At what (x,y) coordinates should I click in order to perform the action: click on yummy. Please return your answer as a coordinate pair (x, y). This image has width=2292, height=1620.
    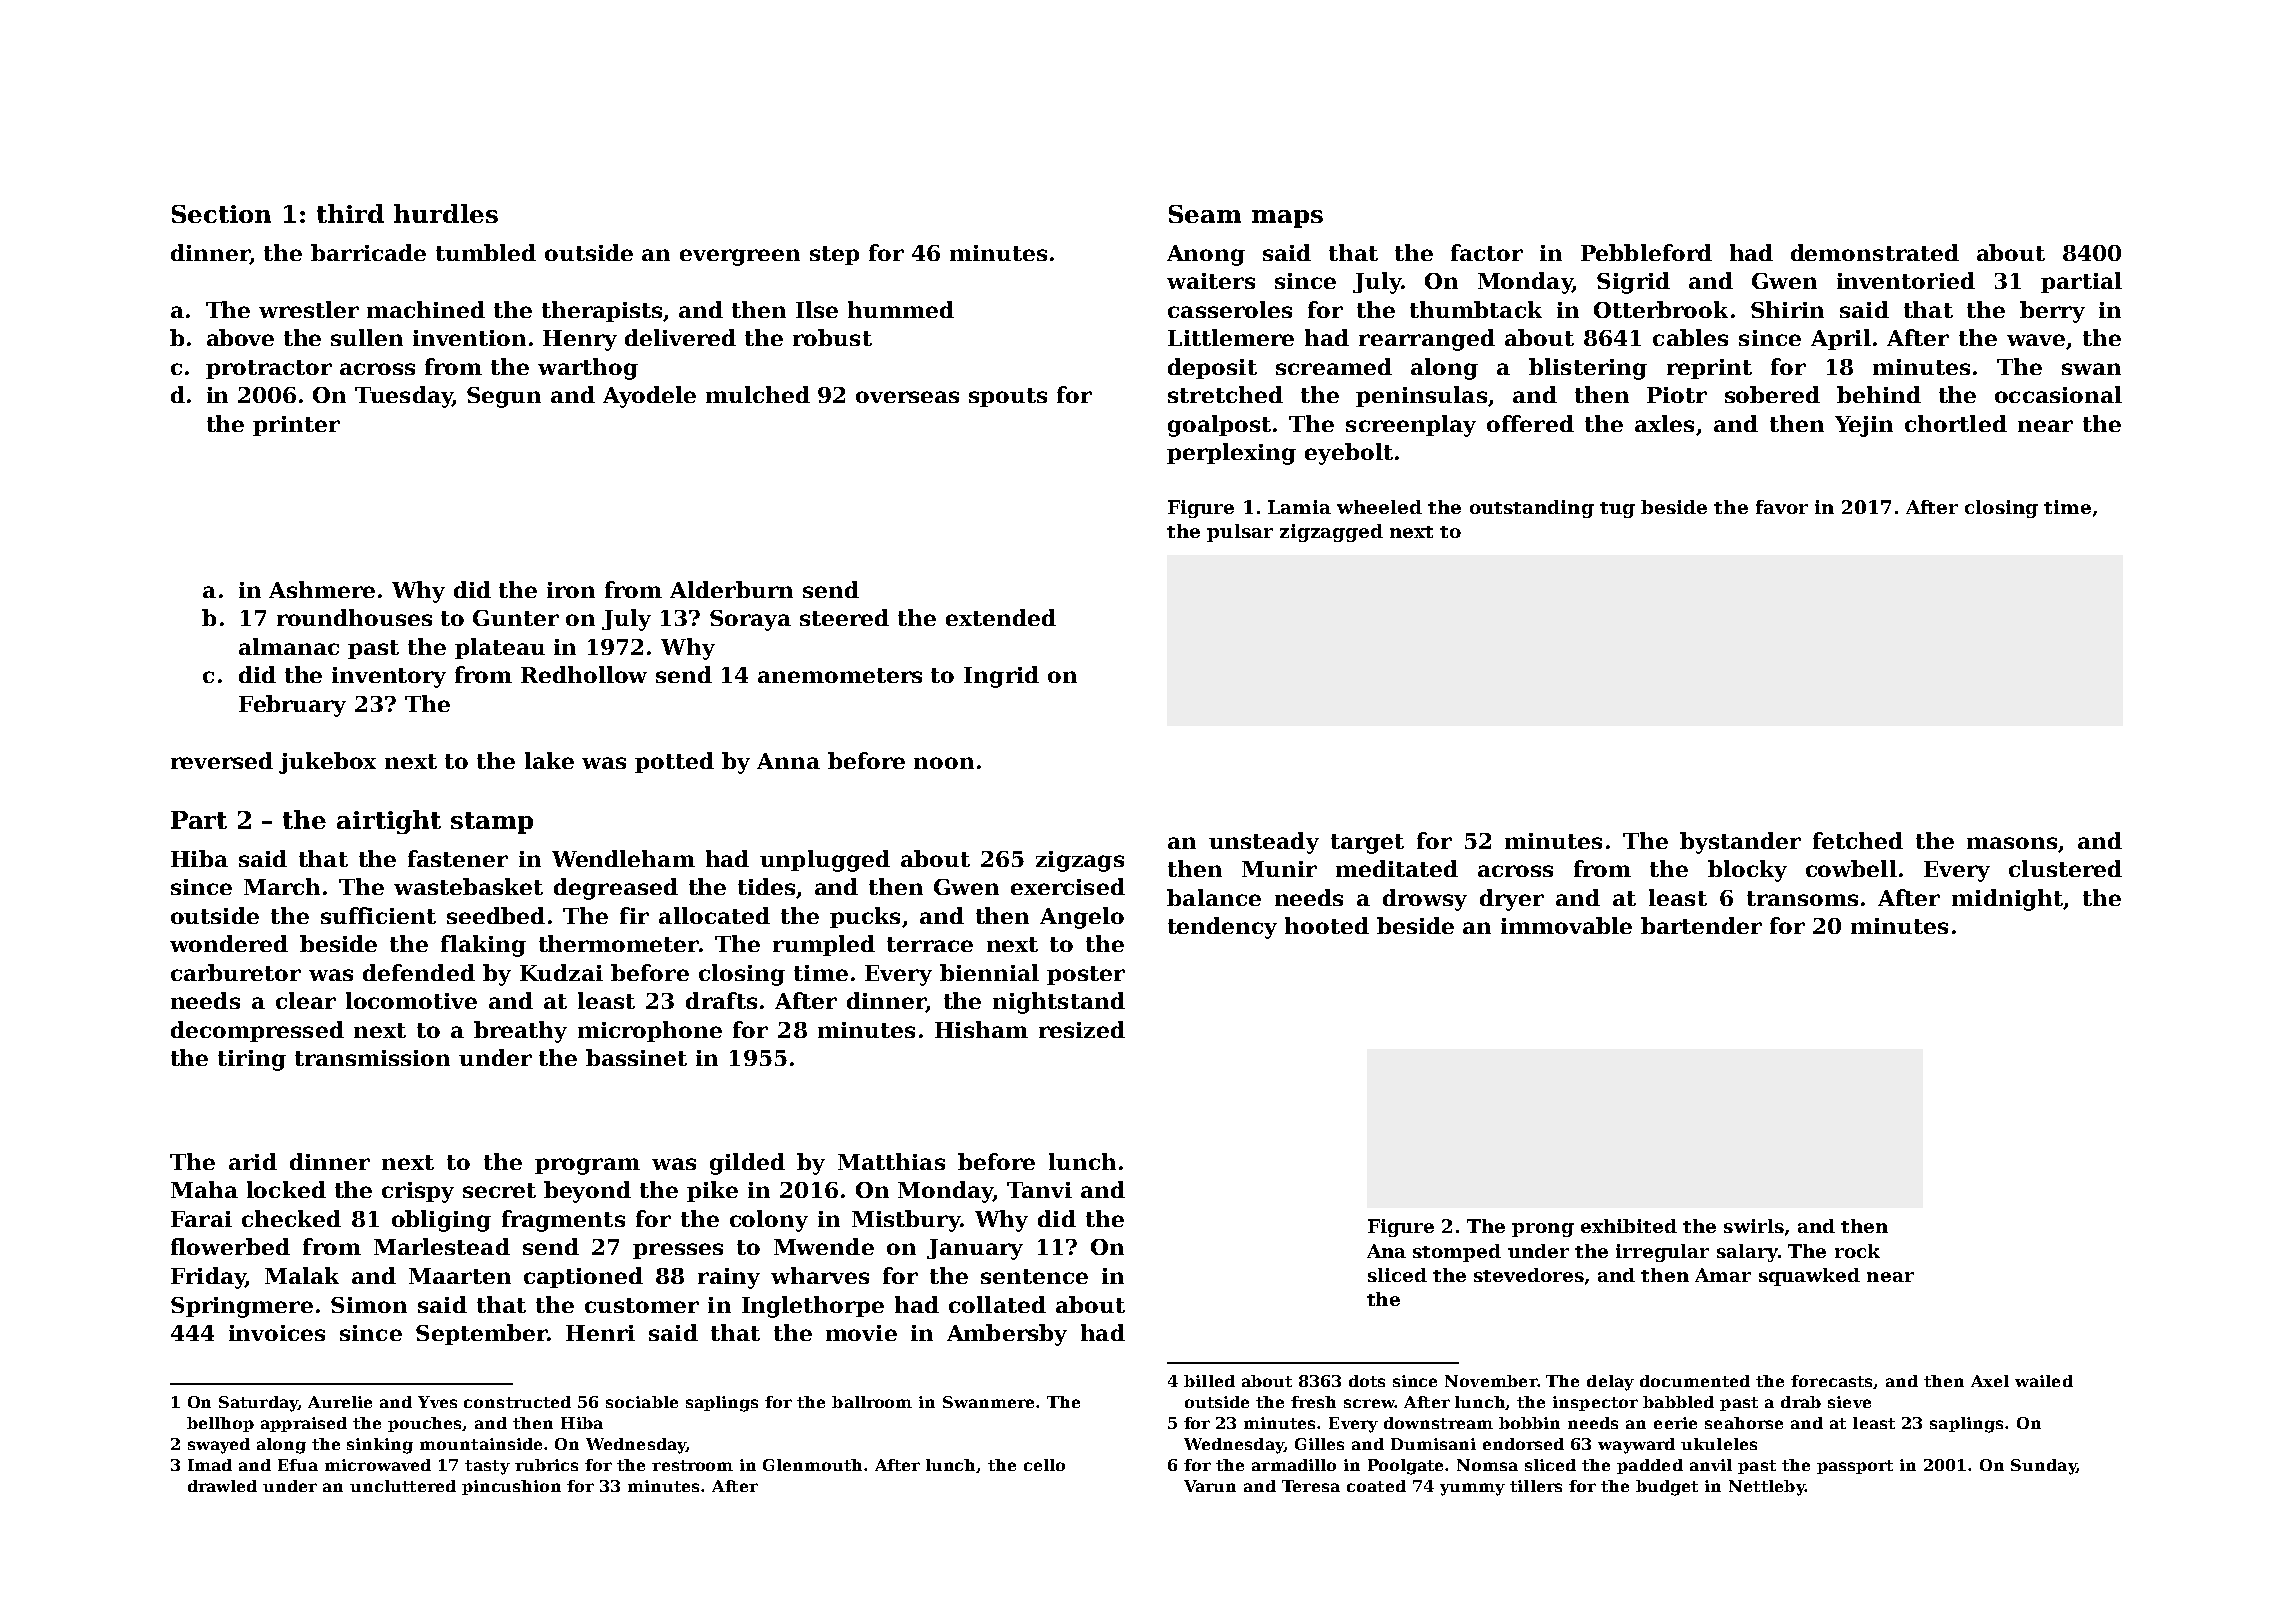
    Looking at the image, I should click on (1472, 1489).
